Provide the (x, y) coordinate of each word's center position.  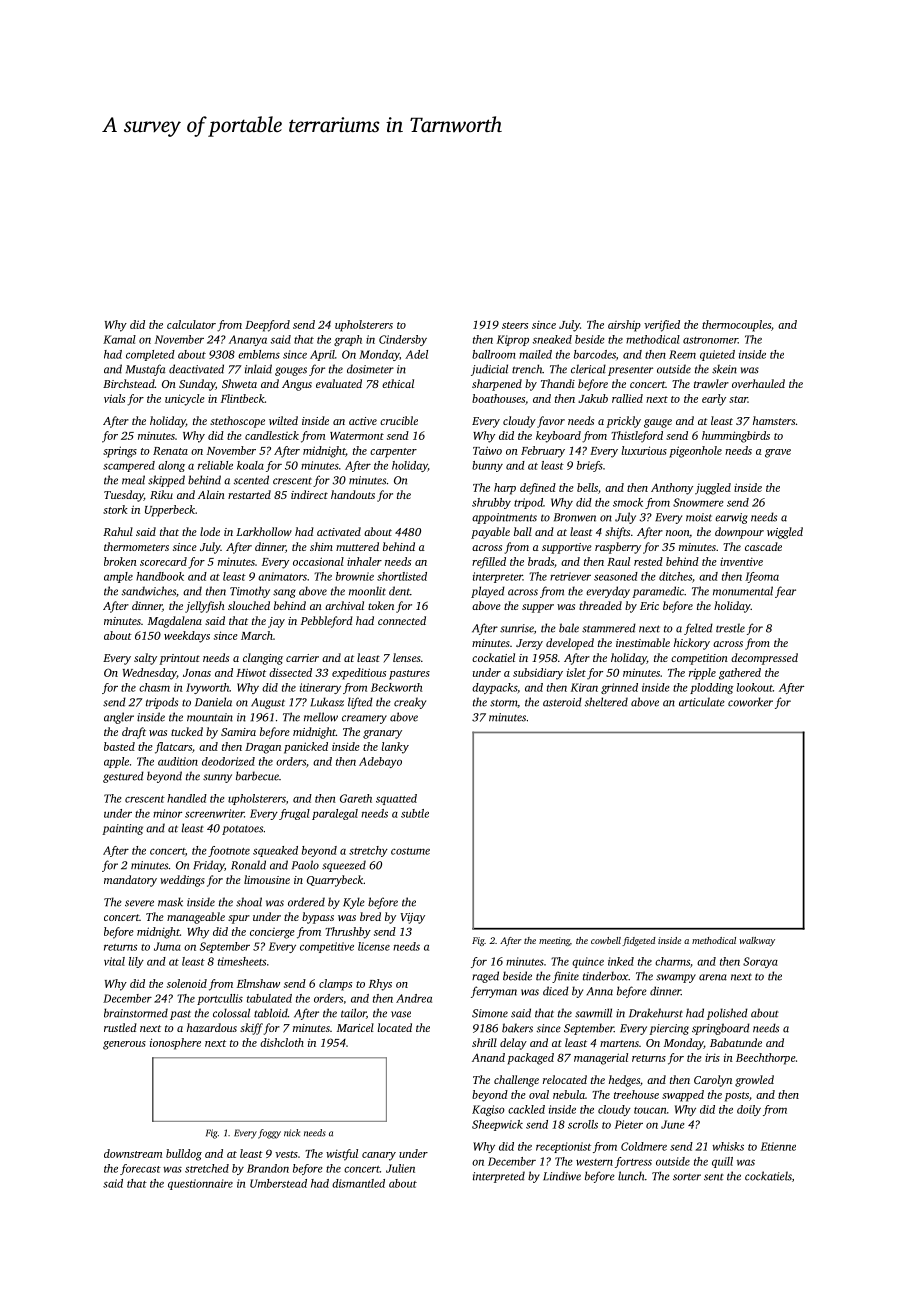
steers (515, 325)
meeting (554, 941)
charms (672, 961)
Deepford (267, 326)
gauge (658, 423)
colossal (231, 1013)
